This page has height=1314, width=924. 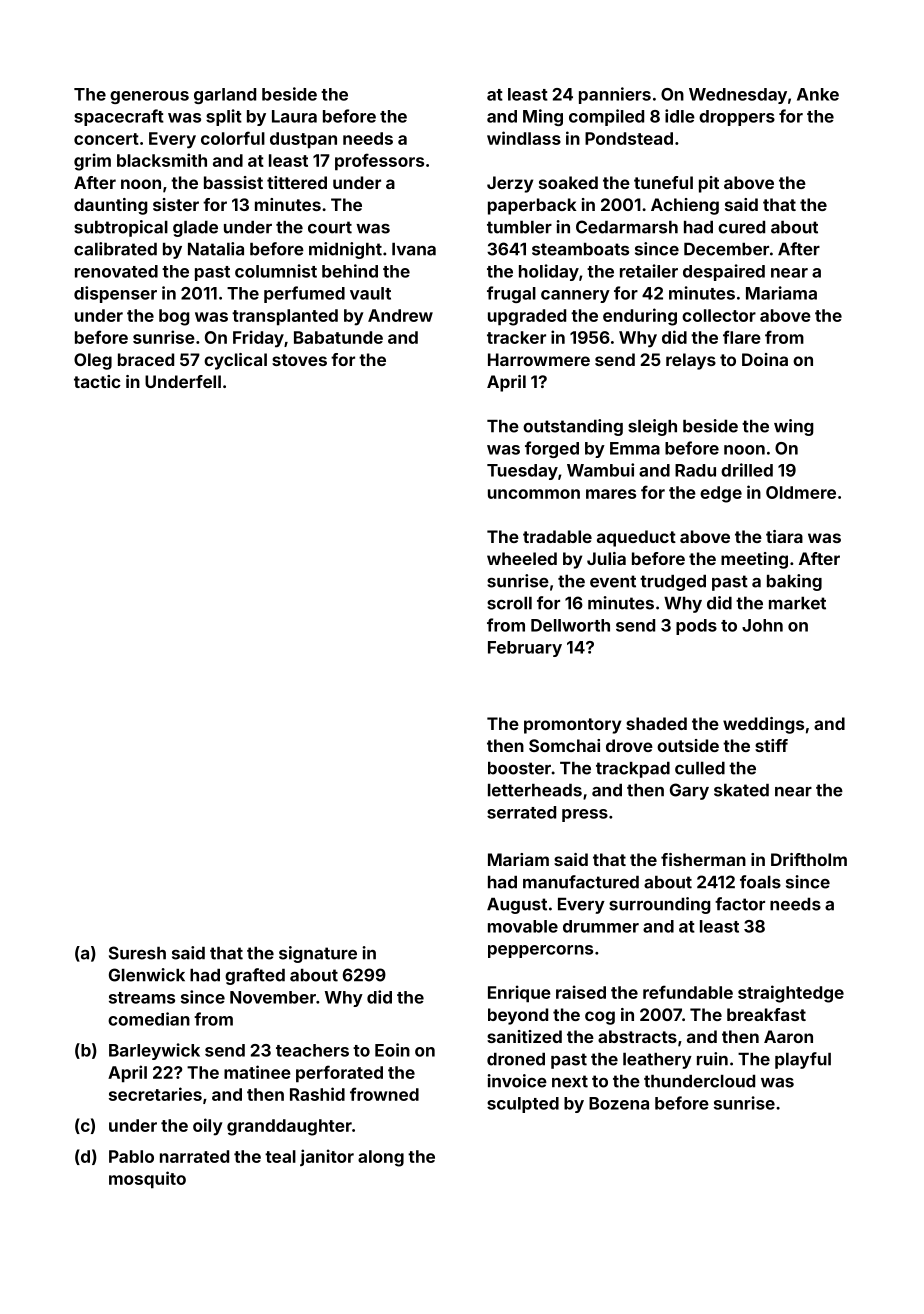 I want to click on Pondstead, so click(x=629, y=138).
